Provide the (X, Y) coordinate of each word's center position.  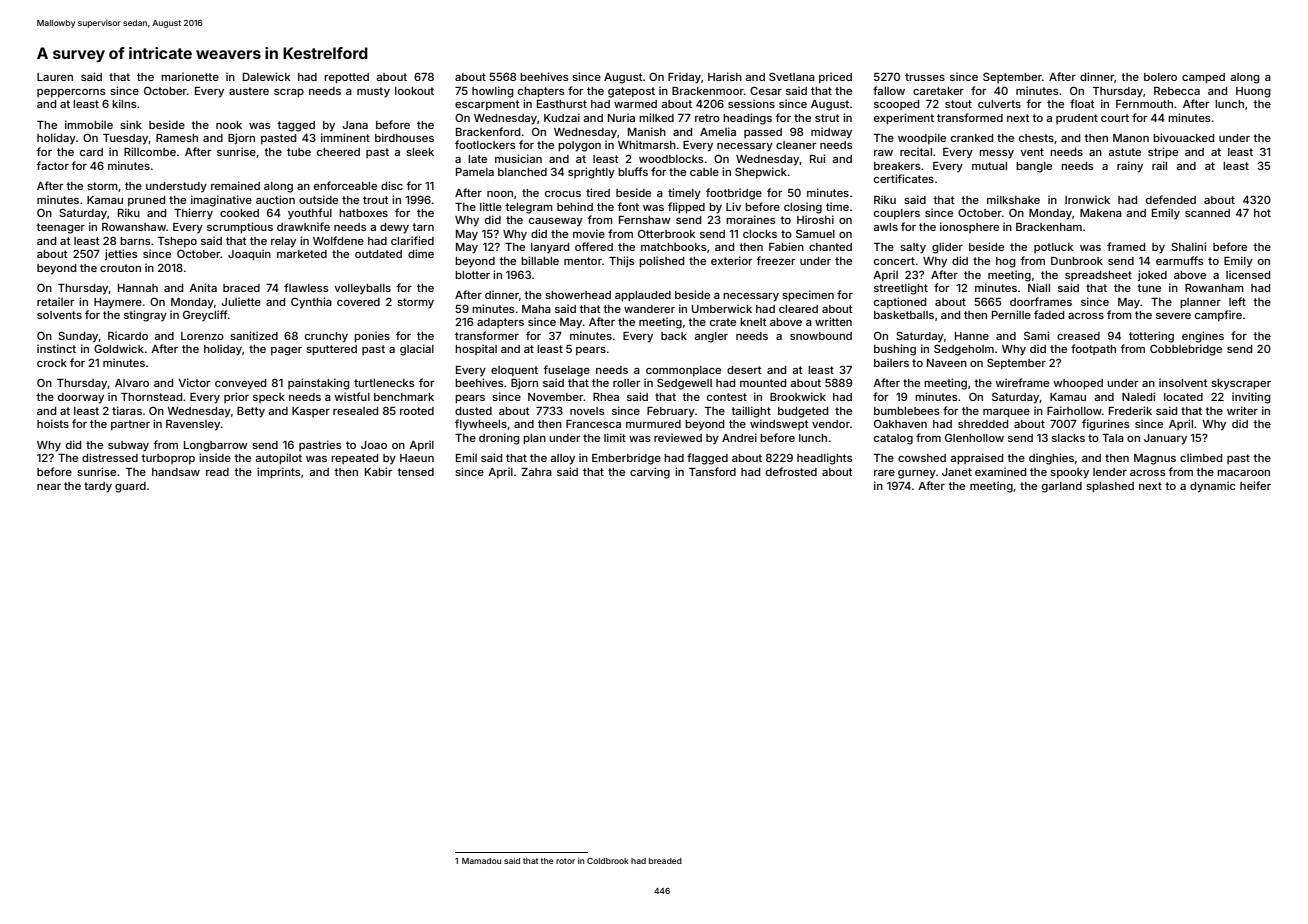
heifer (1255, 485)
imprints (279, 473)
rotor (565, 861)
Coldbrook (608, 861)
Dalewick (267, 76)
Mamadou (481, 861)
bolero (1160, 77)
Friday (684, 78)
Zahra (536, 472)
